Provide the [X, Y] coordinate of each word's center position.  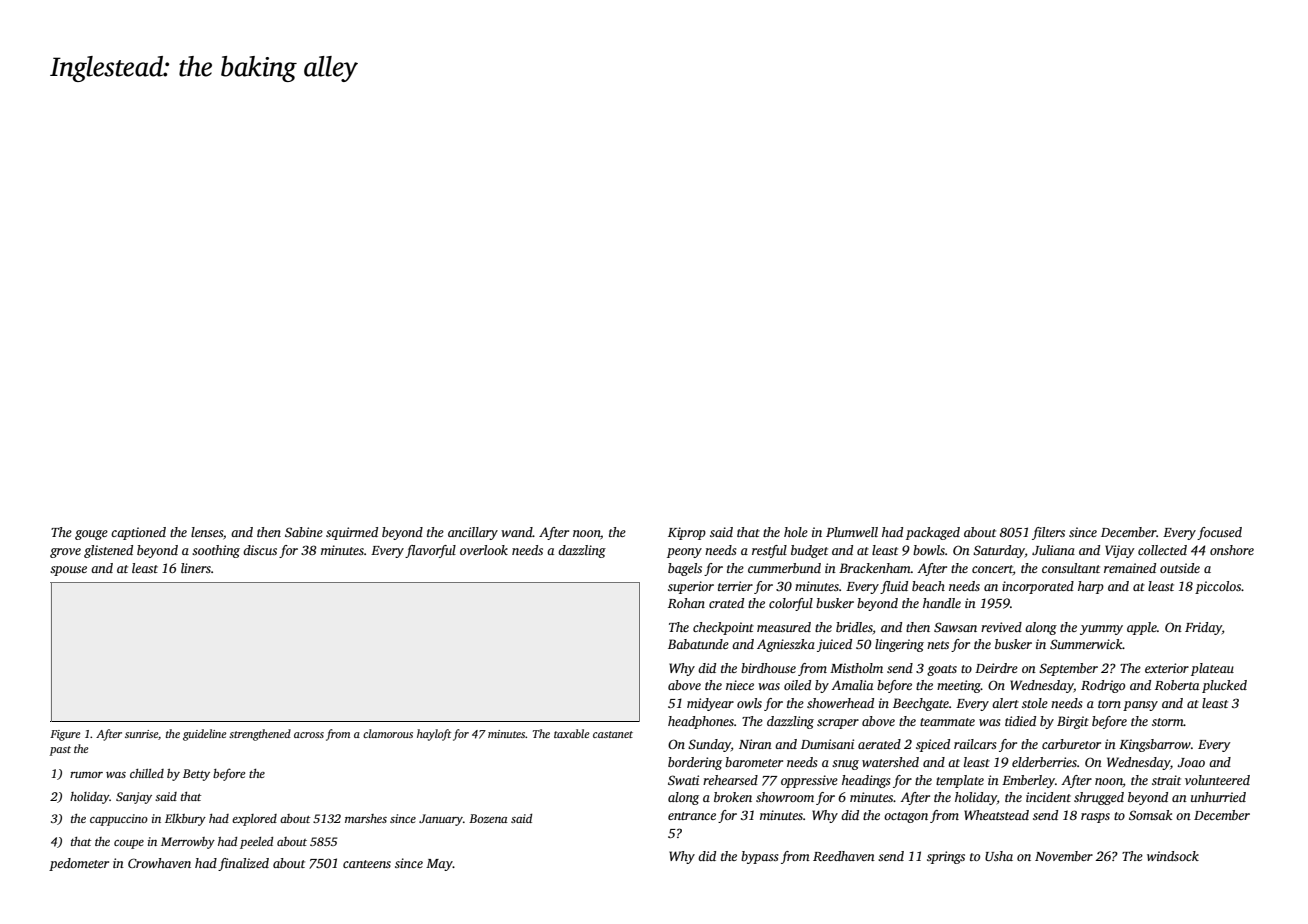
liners [196, 568]
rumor [86, 775]
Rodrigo [1103, 686]
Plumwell [852, 532]
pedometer [79, 864]
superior [691, 587]
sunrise [141, 734]
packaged [933, 533]
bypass [760, 857]
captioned [138, 533]
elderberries [1044, 762]
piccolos [1218, 587]
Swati [683, 780]
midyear [710, 704]
